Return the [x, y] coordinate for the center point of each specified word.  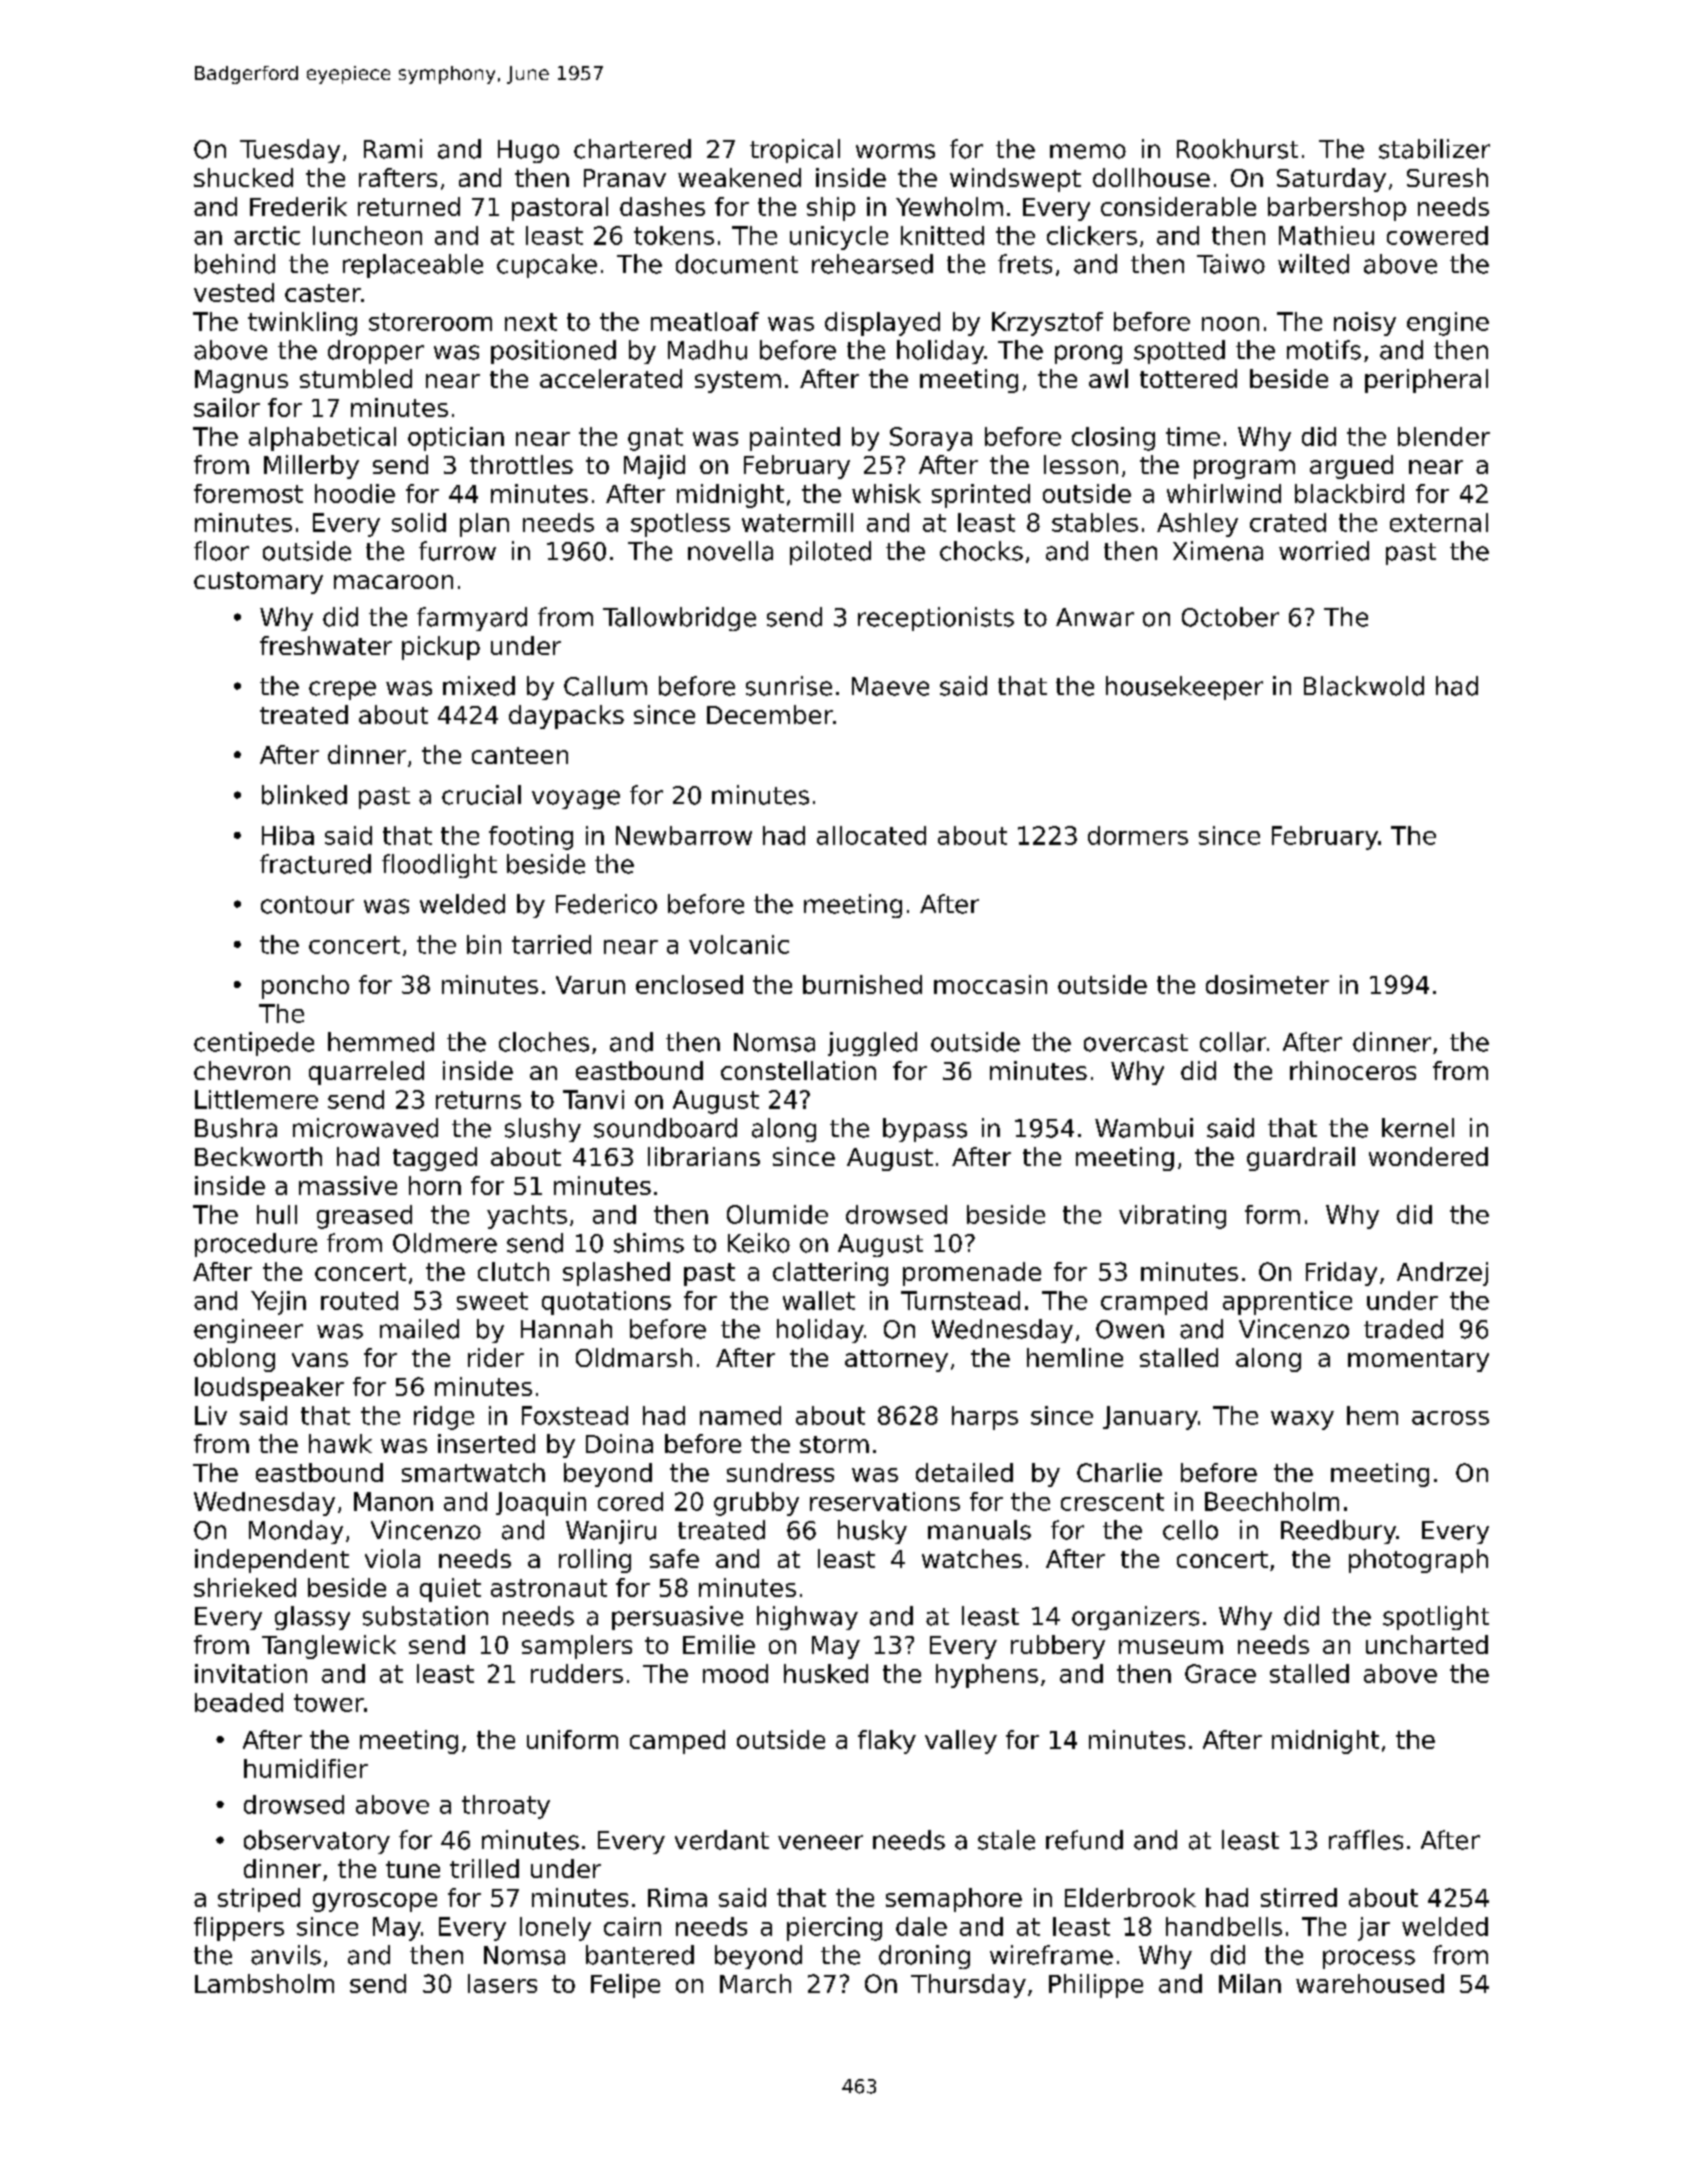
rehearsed [872, 264]
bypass [925, 1130]
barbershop [1337, 209]
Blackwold [1364, 686]
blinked [304, 795]
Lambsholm [264, 1983]
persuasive [677, 1618]
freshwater [326, 645]
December [770, 714]
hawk [340, 1443]
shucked [243, 177]
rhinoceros [1353, 1070]
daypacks [566, 717]
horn [435, 1185]
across [1450, 1418]
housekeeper [1184, 688]
